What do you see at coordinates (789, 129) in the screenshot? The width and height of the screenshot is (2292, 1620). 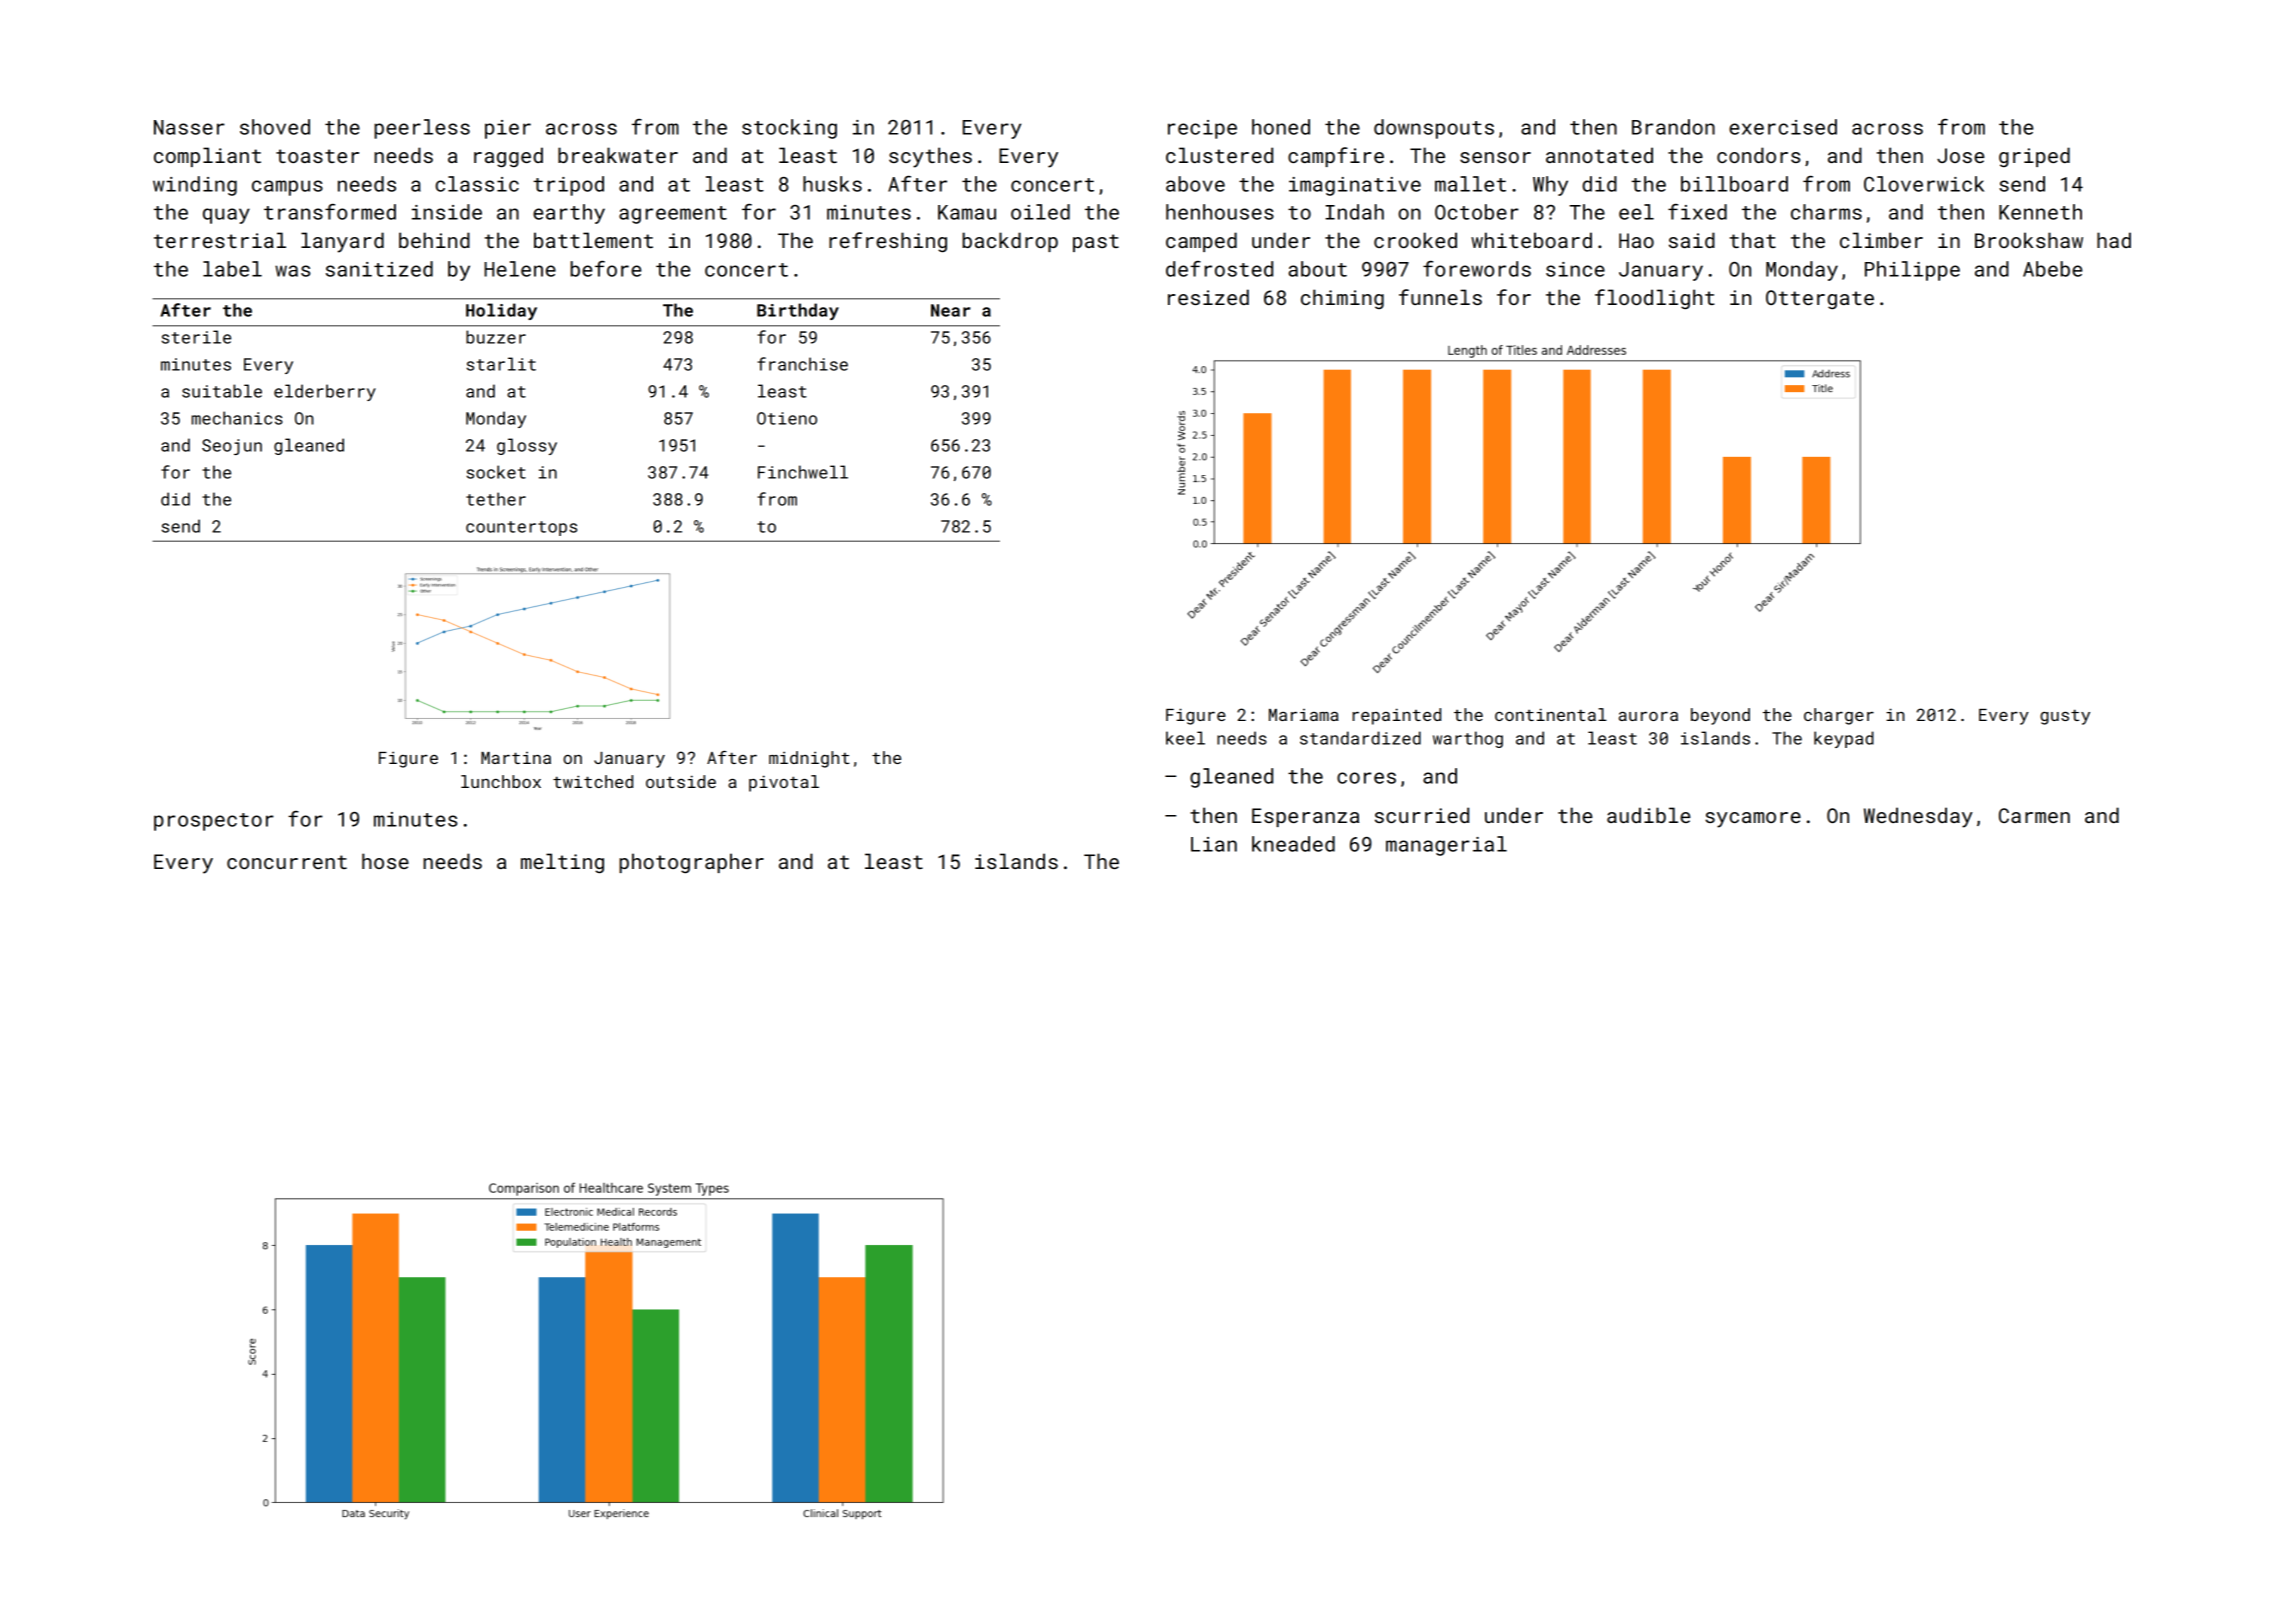 I see `stocking` at bounding box center [789, 129].
